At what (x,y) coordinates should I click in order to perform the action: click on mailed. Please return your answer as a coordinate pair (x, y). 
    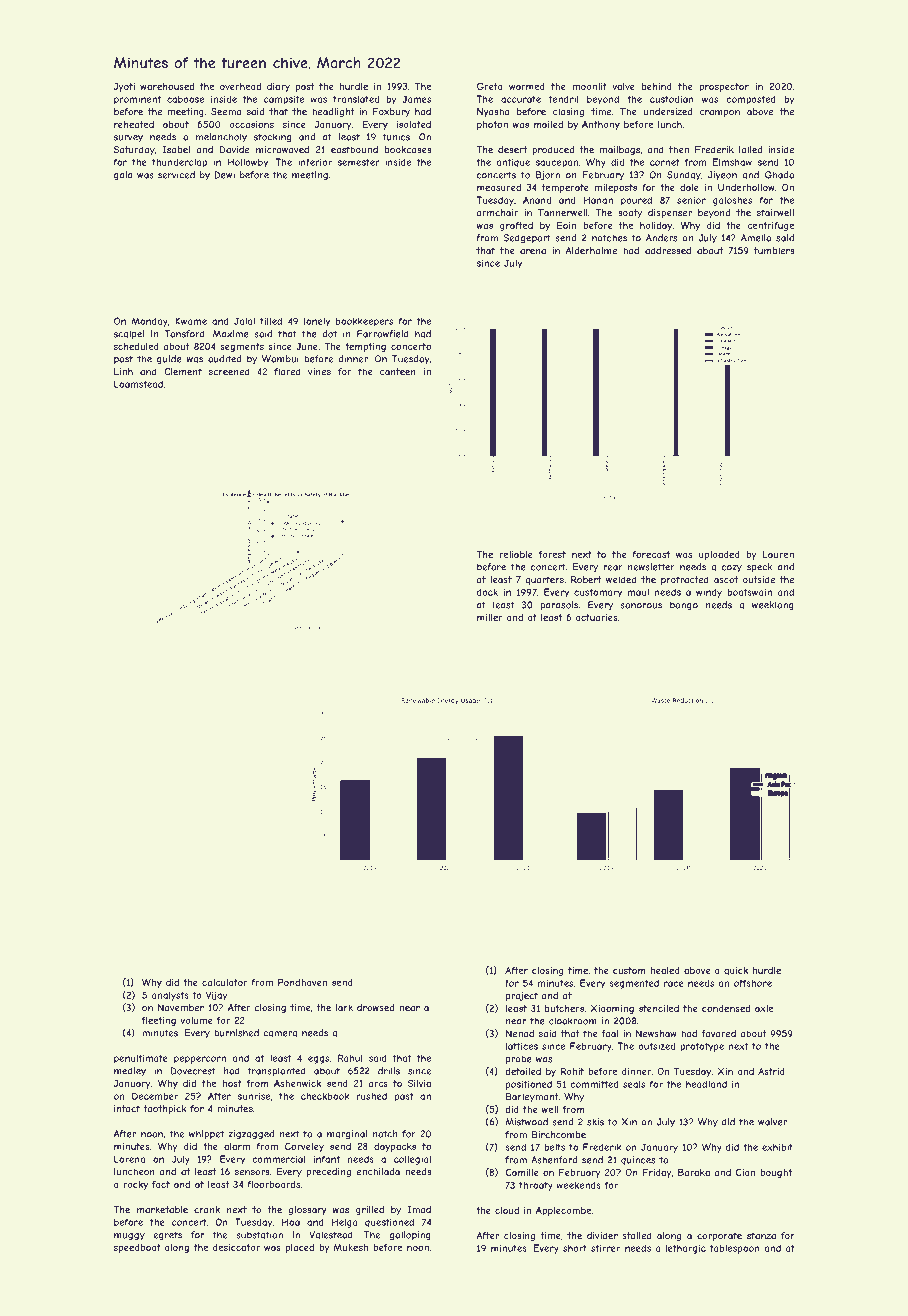
    Looking at the image, I should click on (548, 124).
